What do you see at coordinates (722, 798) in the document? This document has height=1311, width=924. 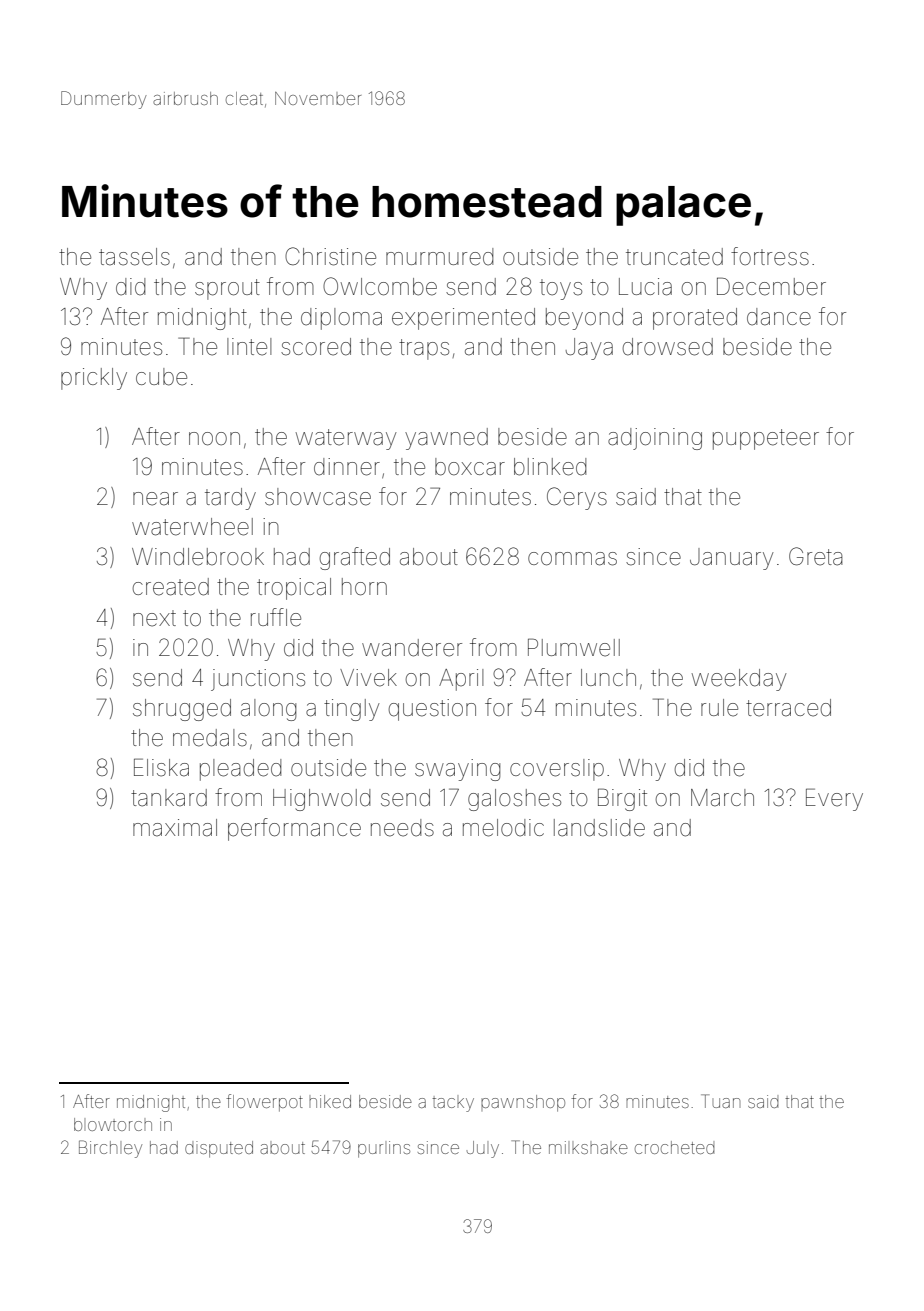 I see `March` at bounding box center [722, 798].
